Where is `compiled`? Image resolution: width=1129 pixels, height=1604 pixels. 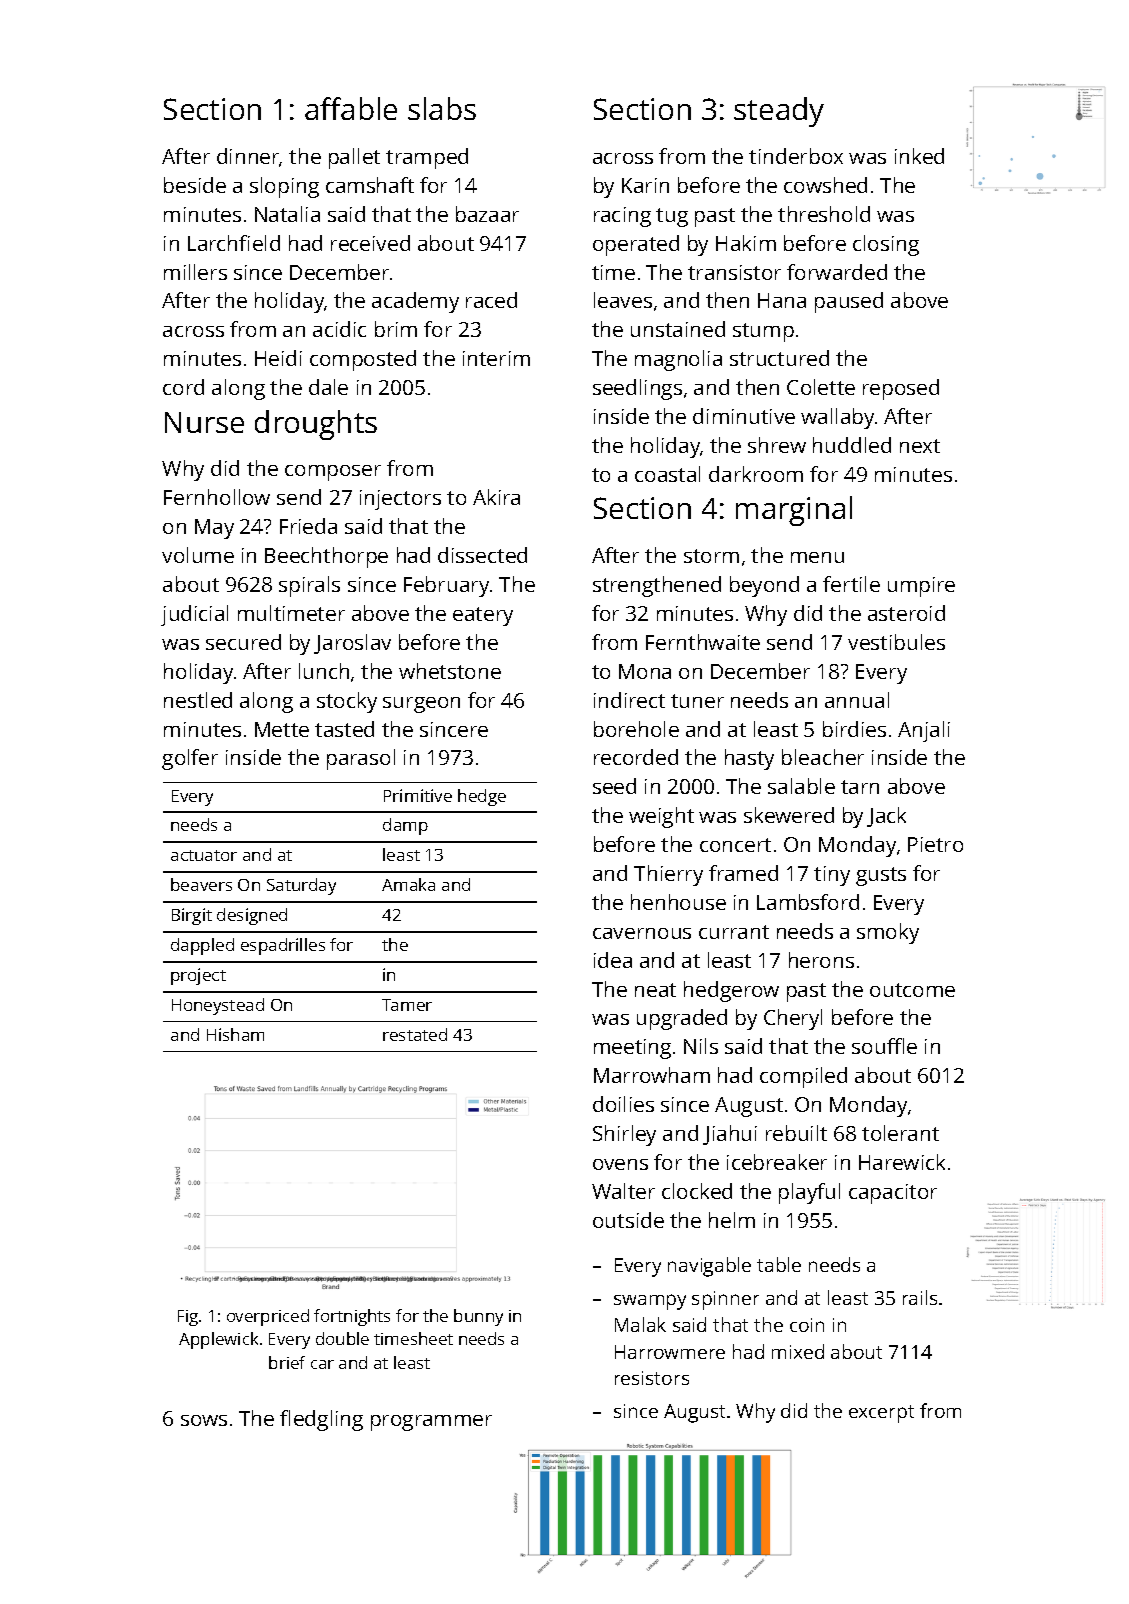
compiled is located at coordinates (803, 1077).
